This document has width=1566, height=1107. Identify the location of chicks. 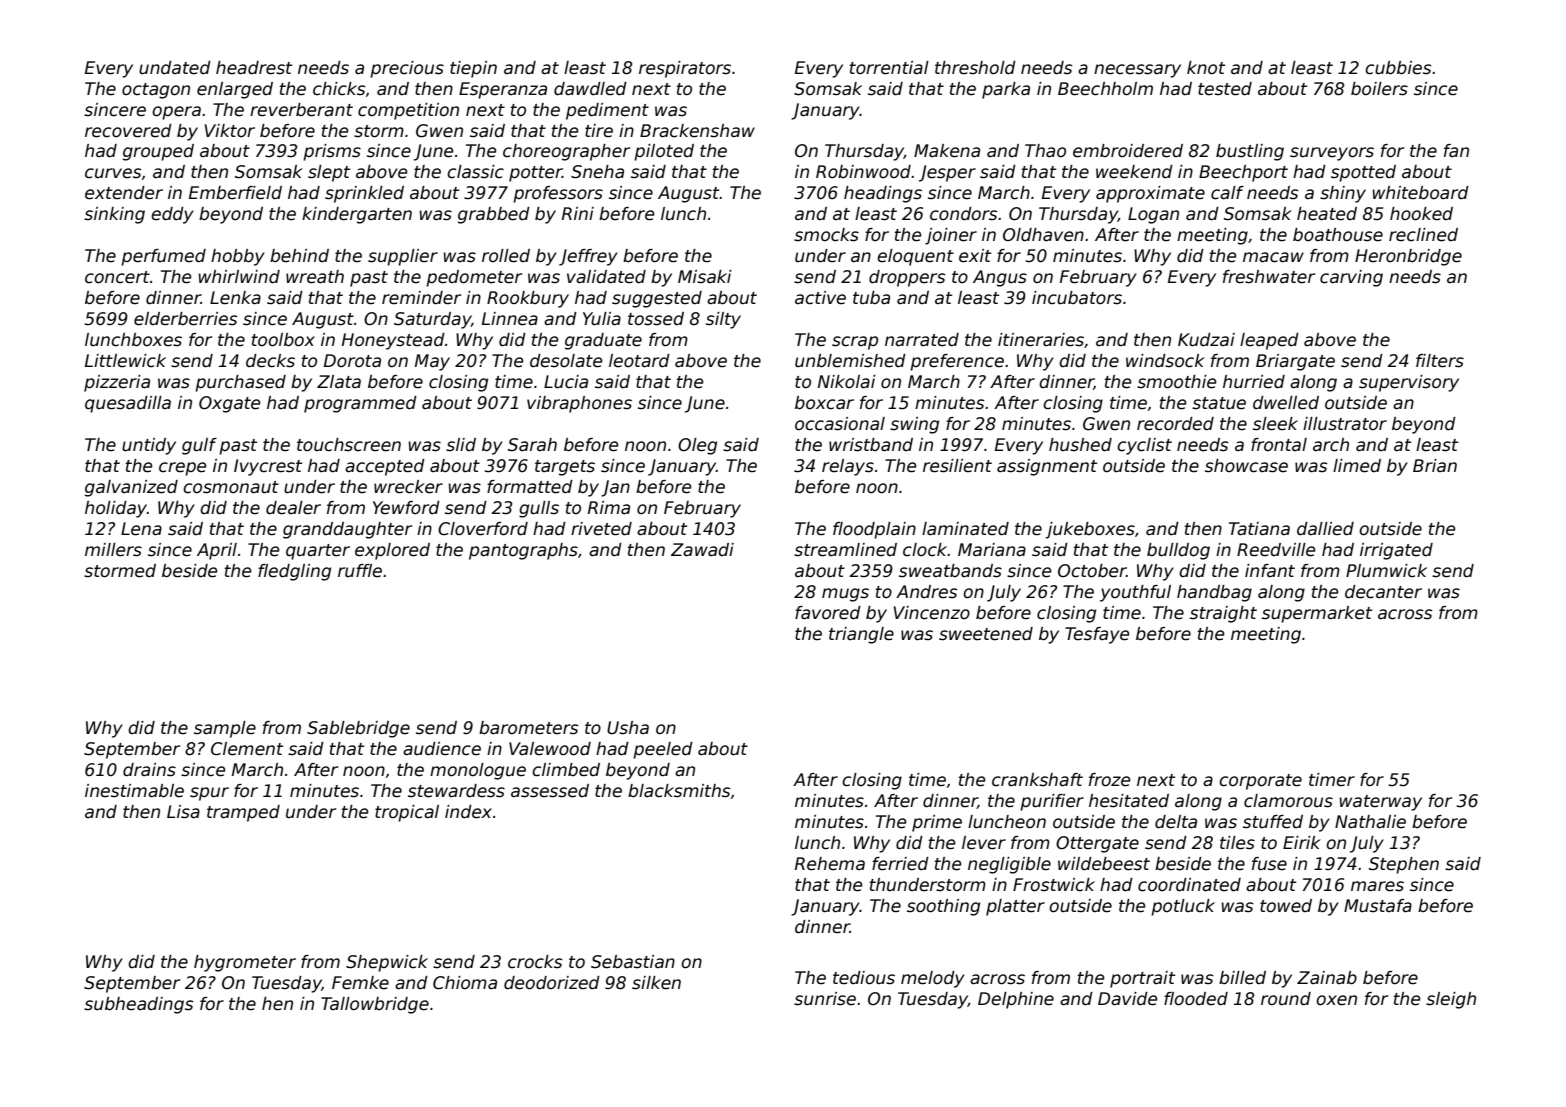
(339, 89).
